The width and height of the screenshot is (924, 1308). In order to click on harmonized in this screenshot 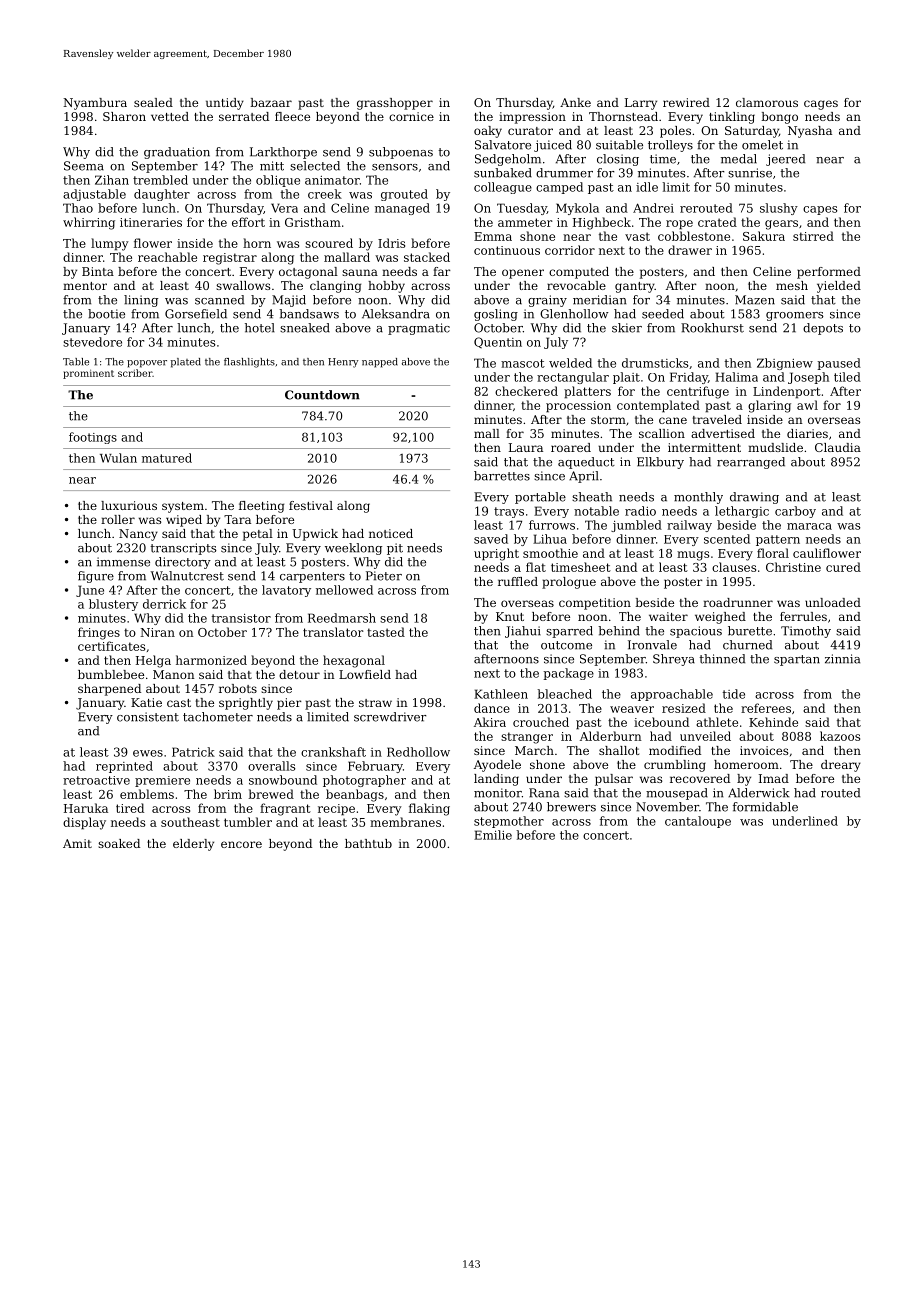, I will do `click(211, 660)`.
